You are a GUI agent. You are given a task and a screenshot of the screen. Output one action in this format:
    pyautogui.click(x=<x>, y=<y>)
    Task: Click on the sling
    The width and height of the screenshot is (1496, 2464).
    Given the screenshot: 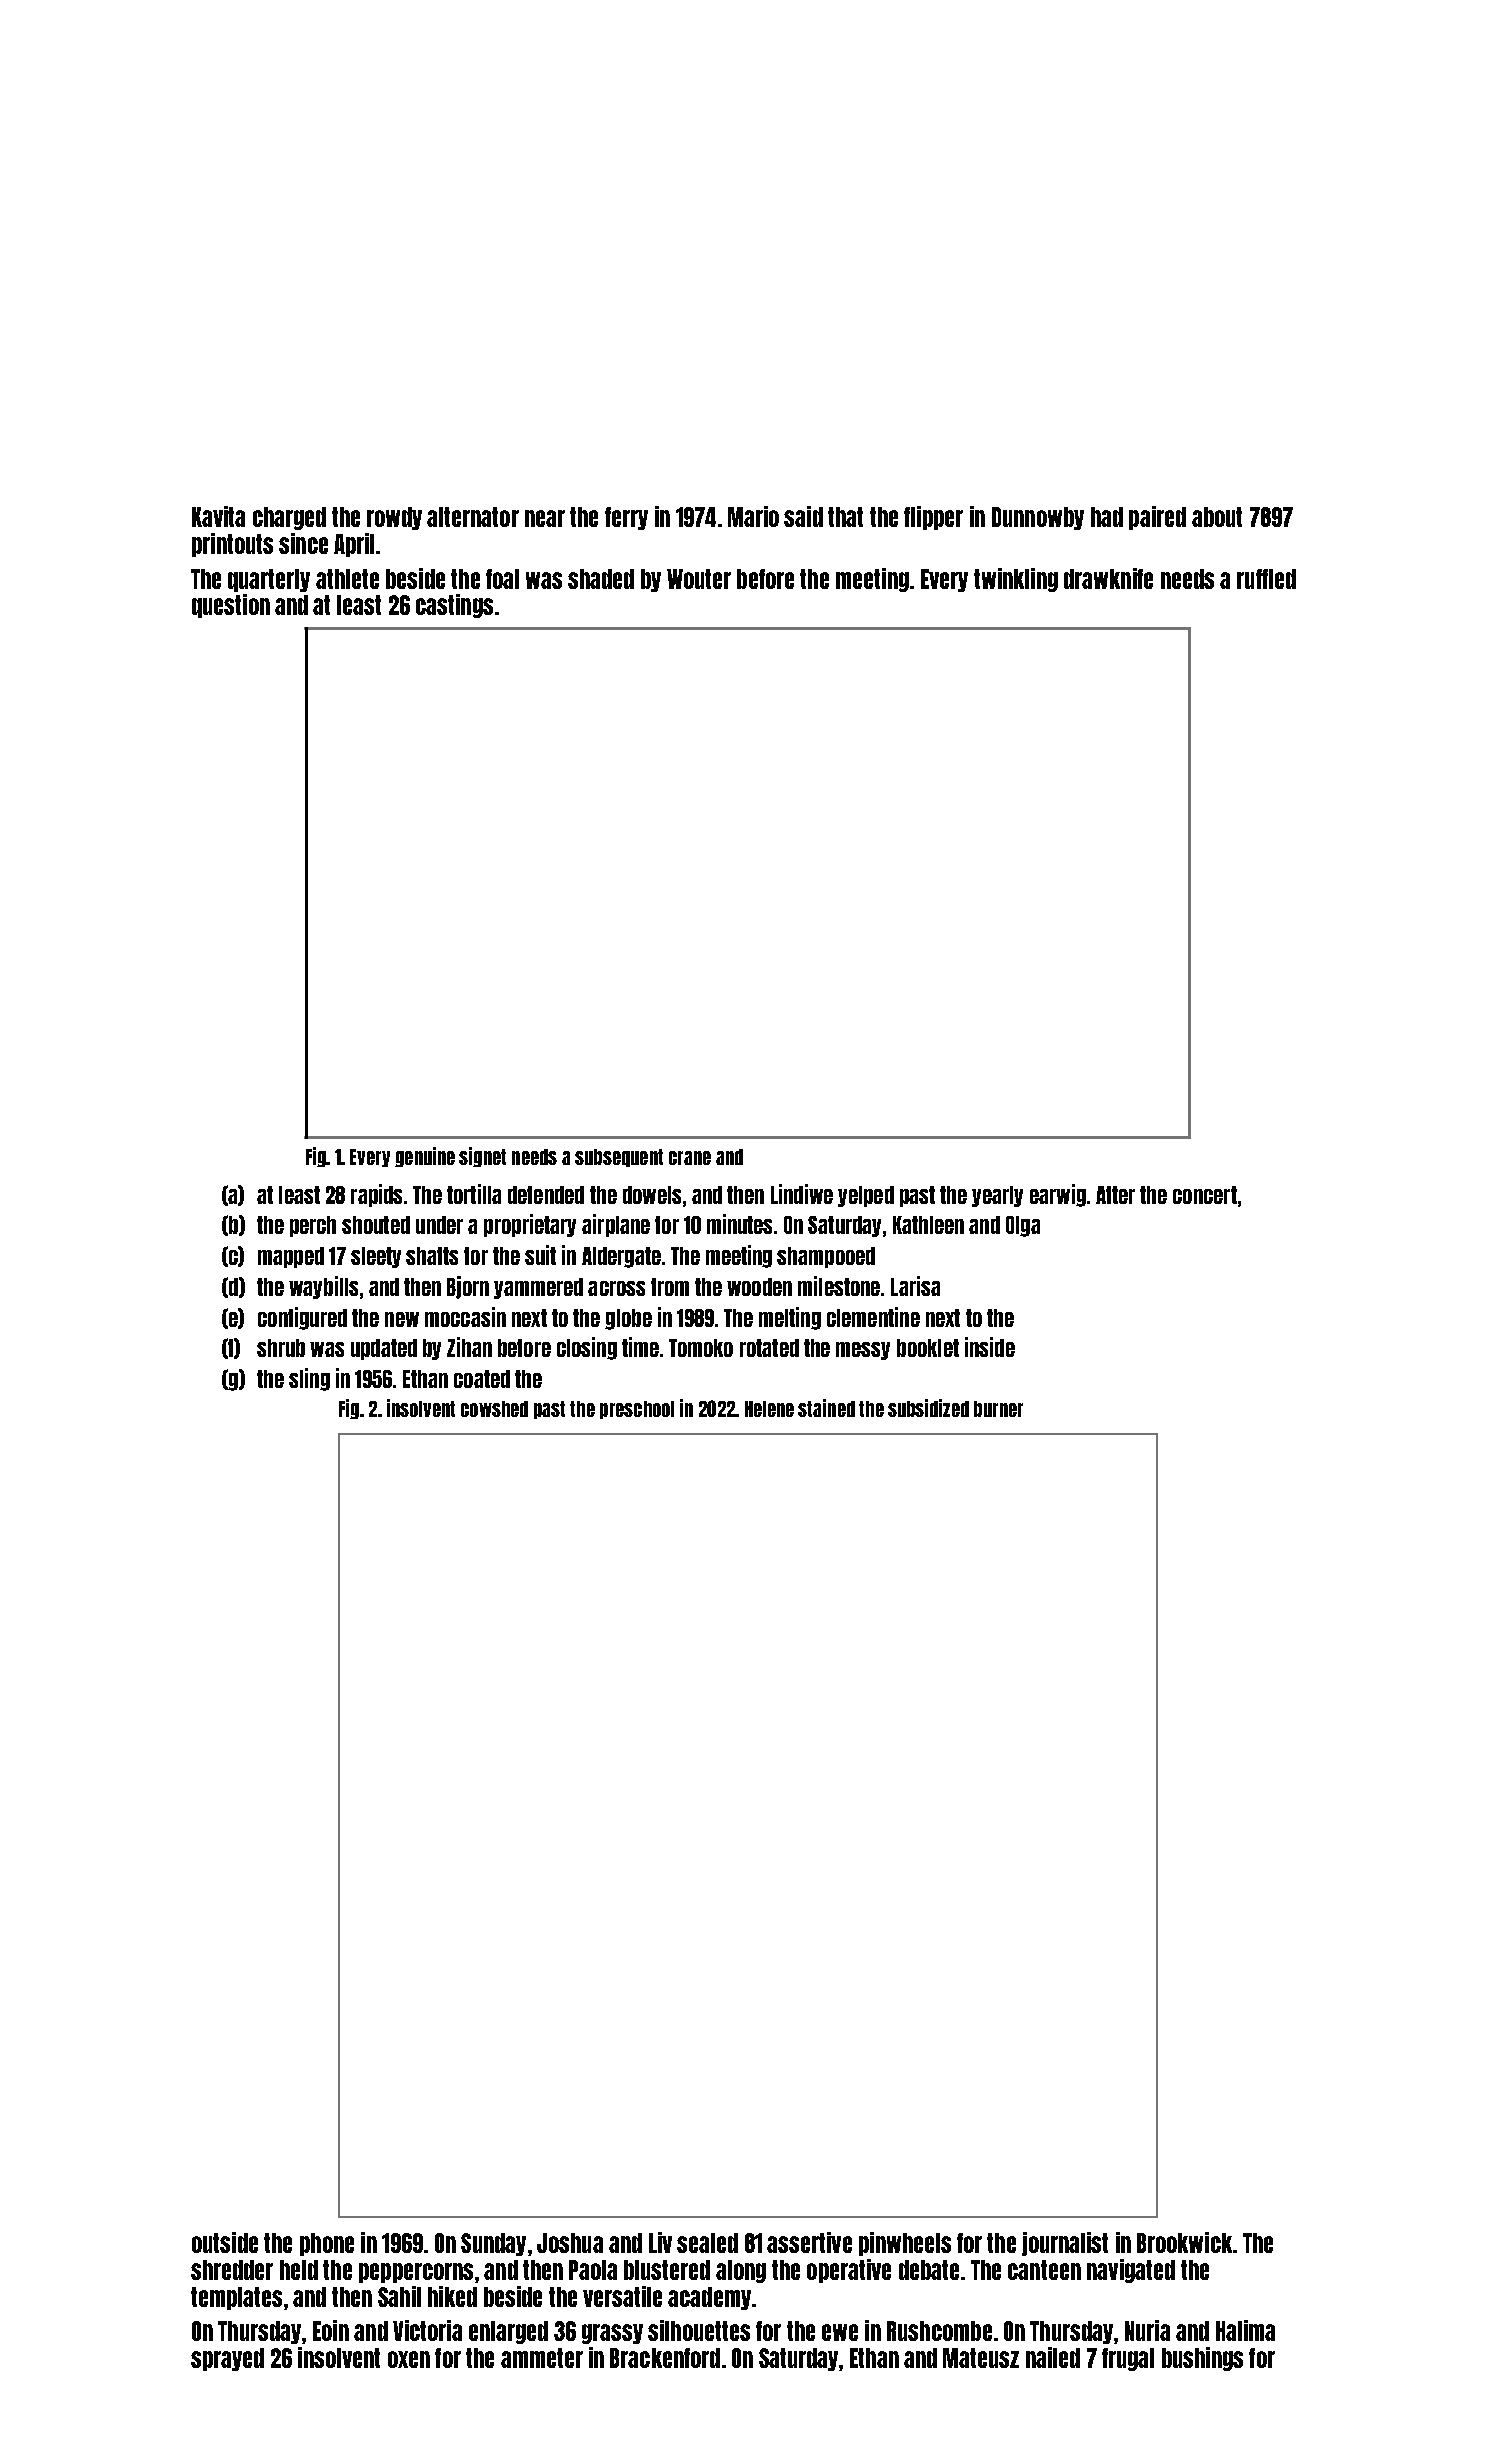 What is the action you would take?
    pyautogui.click(x=309, y=1379)
